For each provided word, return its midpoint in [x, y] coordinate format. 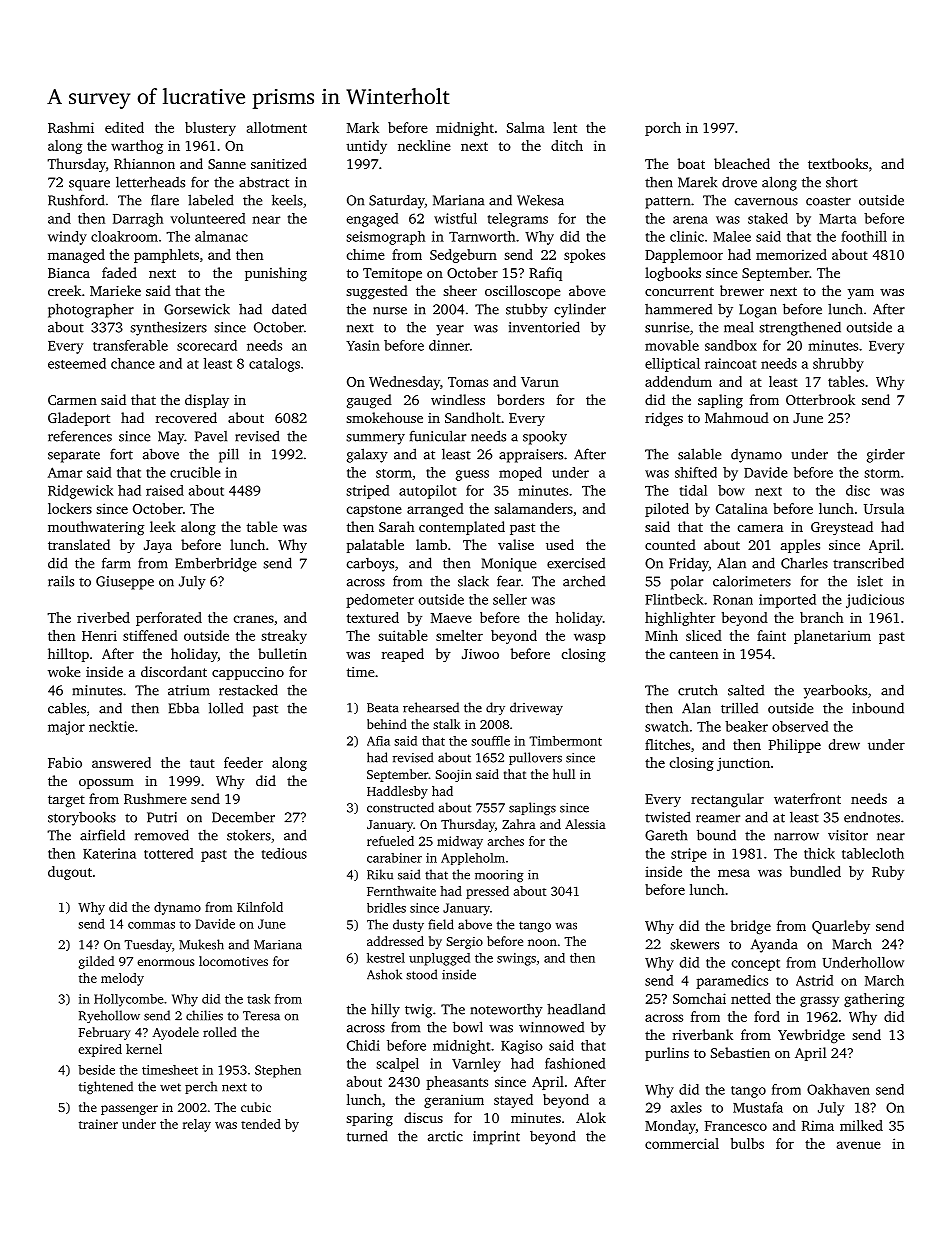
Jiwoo [480, 654]
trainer [98, 1124]
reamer [718, 819]
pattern [667, 202]
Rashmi [71, 127]
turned [367, 1136]
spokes [584, 256]
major [66, 728]
